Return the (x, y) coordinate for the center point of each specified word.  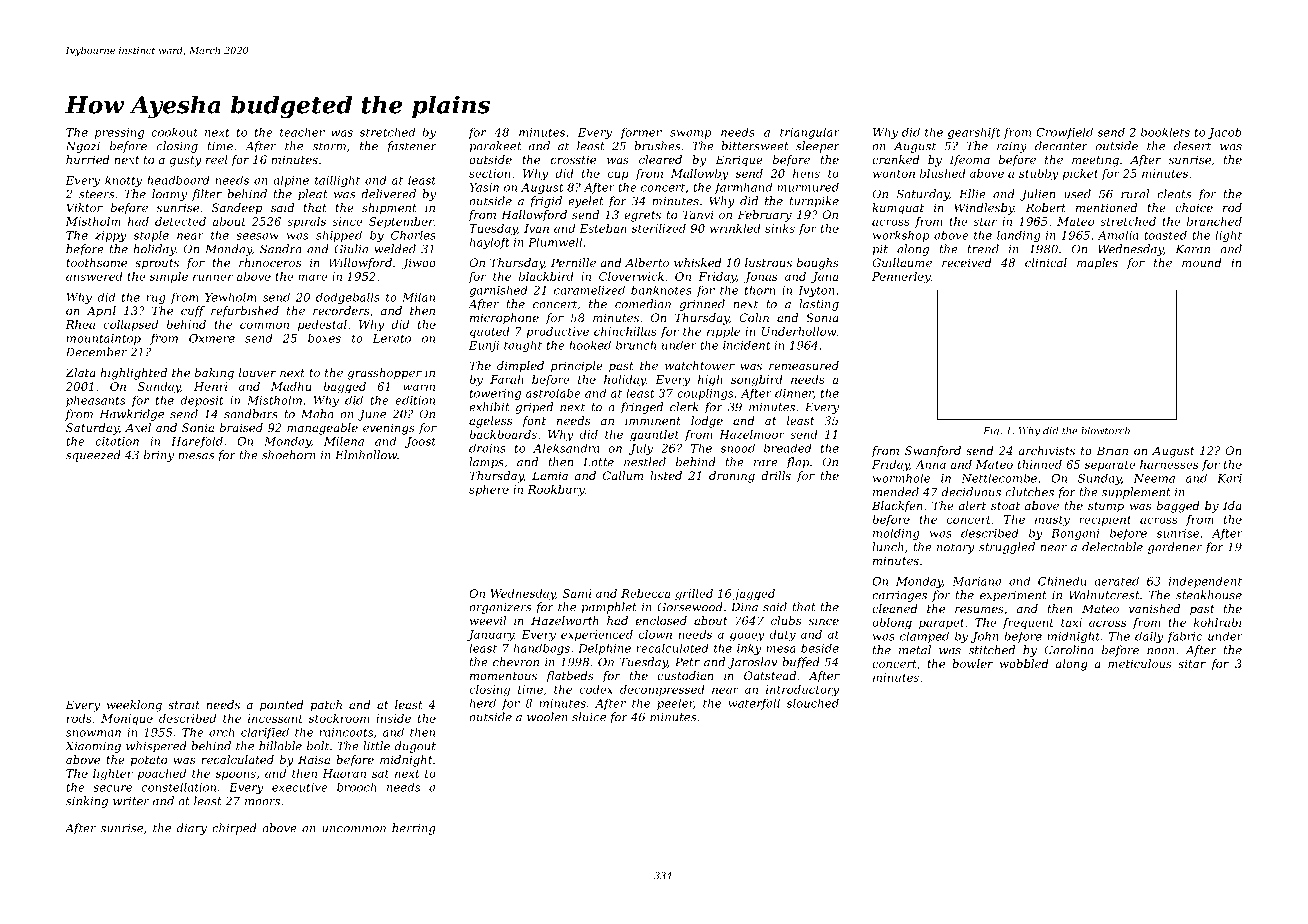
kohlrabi (1218, 622)
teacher (302, 132)
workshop (901, 236)
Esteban (603, 228)
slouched (813, 703)
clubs (786, 620)
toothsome (96, 262)
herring (414, 829)
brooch (356, 787)
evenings (389, 429)
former (641, 133)
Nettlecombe (999, 478)
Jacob (1225, 133)
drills (776, 475)
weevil (488, 620)
